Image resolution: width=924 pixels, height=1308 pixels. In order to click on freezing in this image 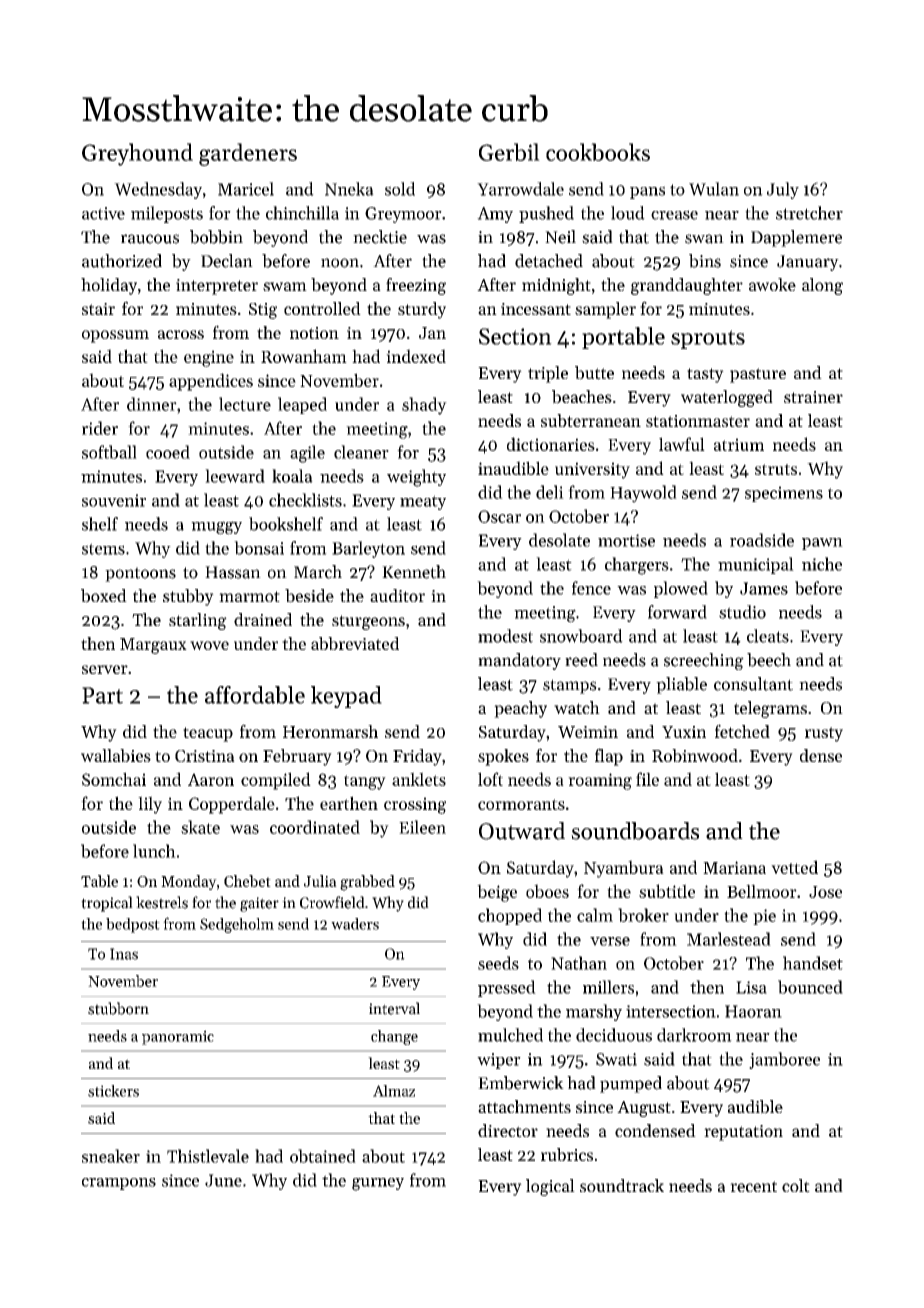, I will do `click(416, 286)`.
